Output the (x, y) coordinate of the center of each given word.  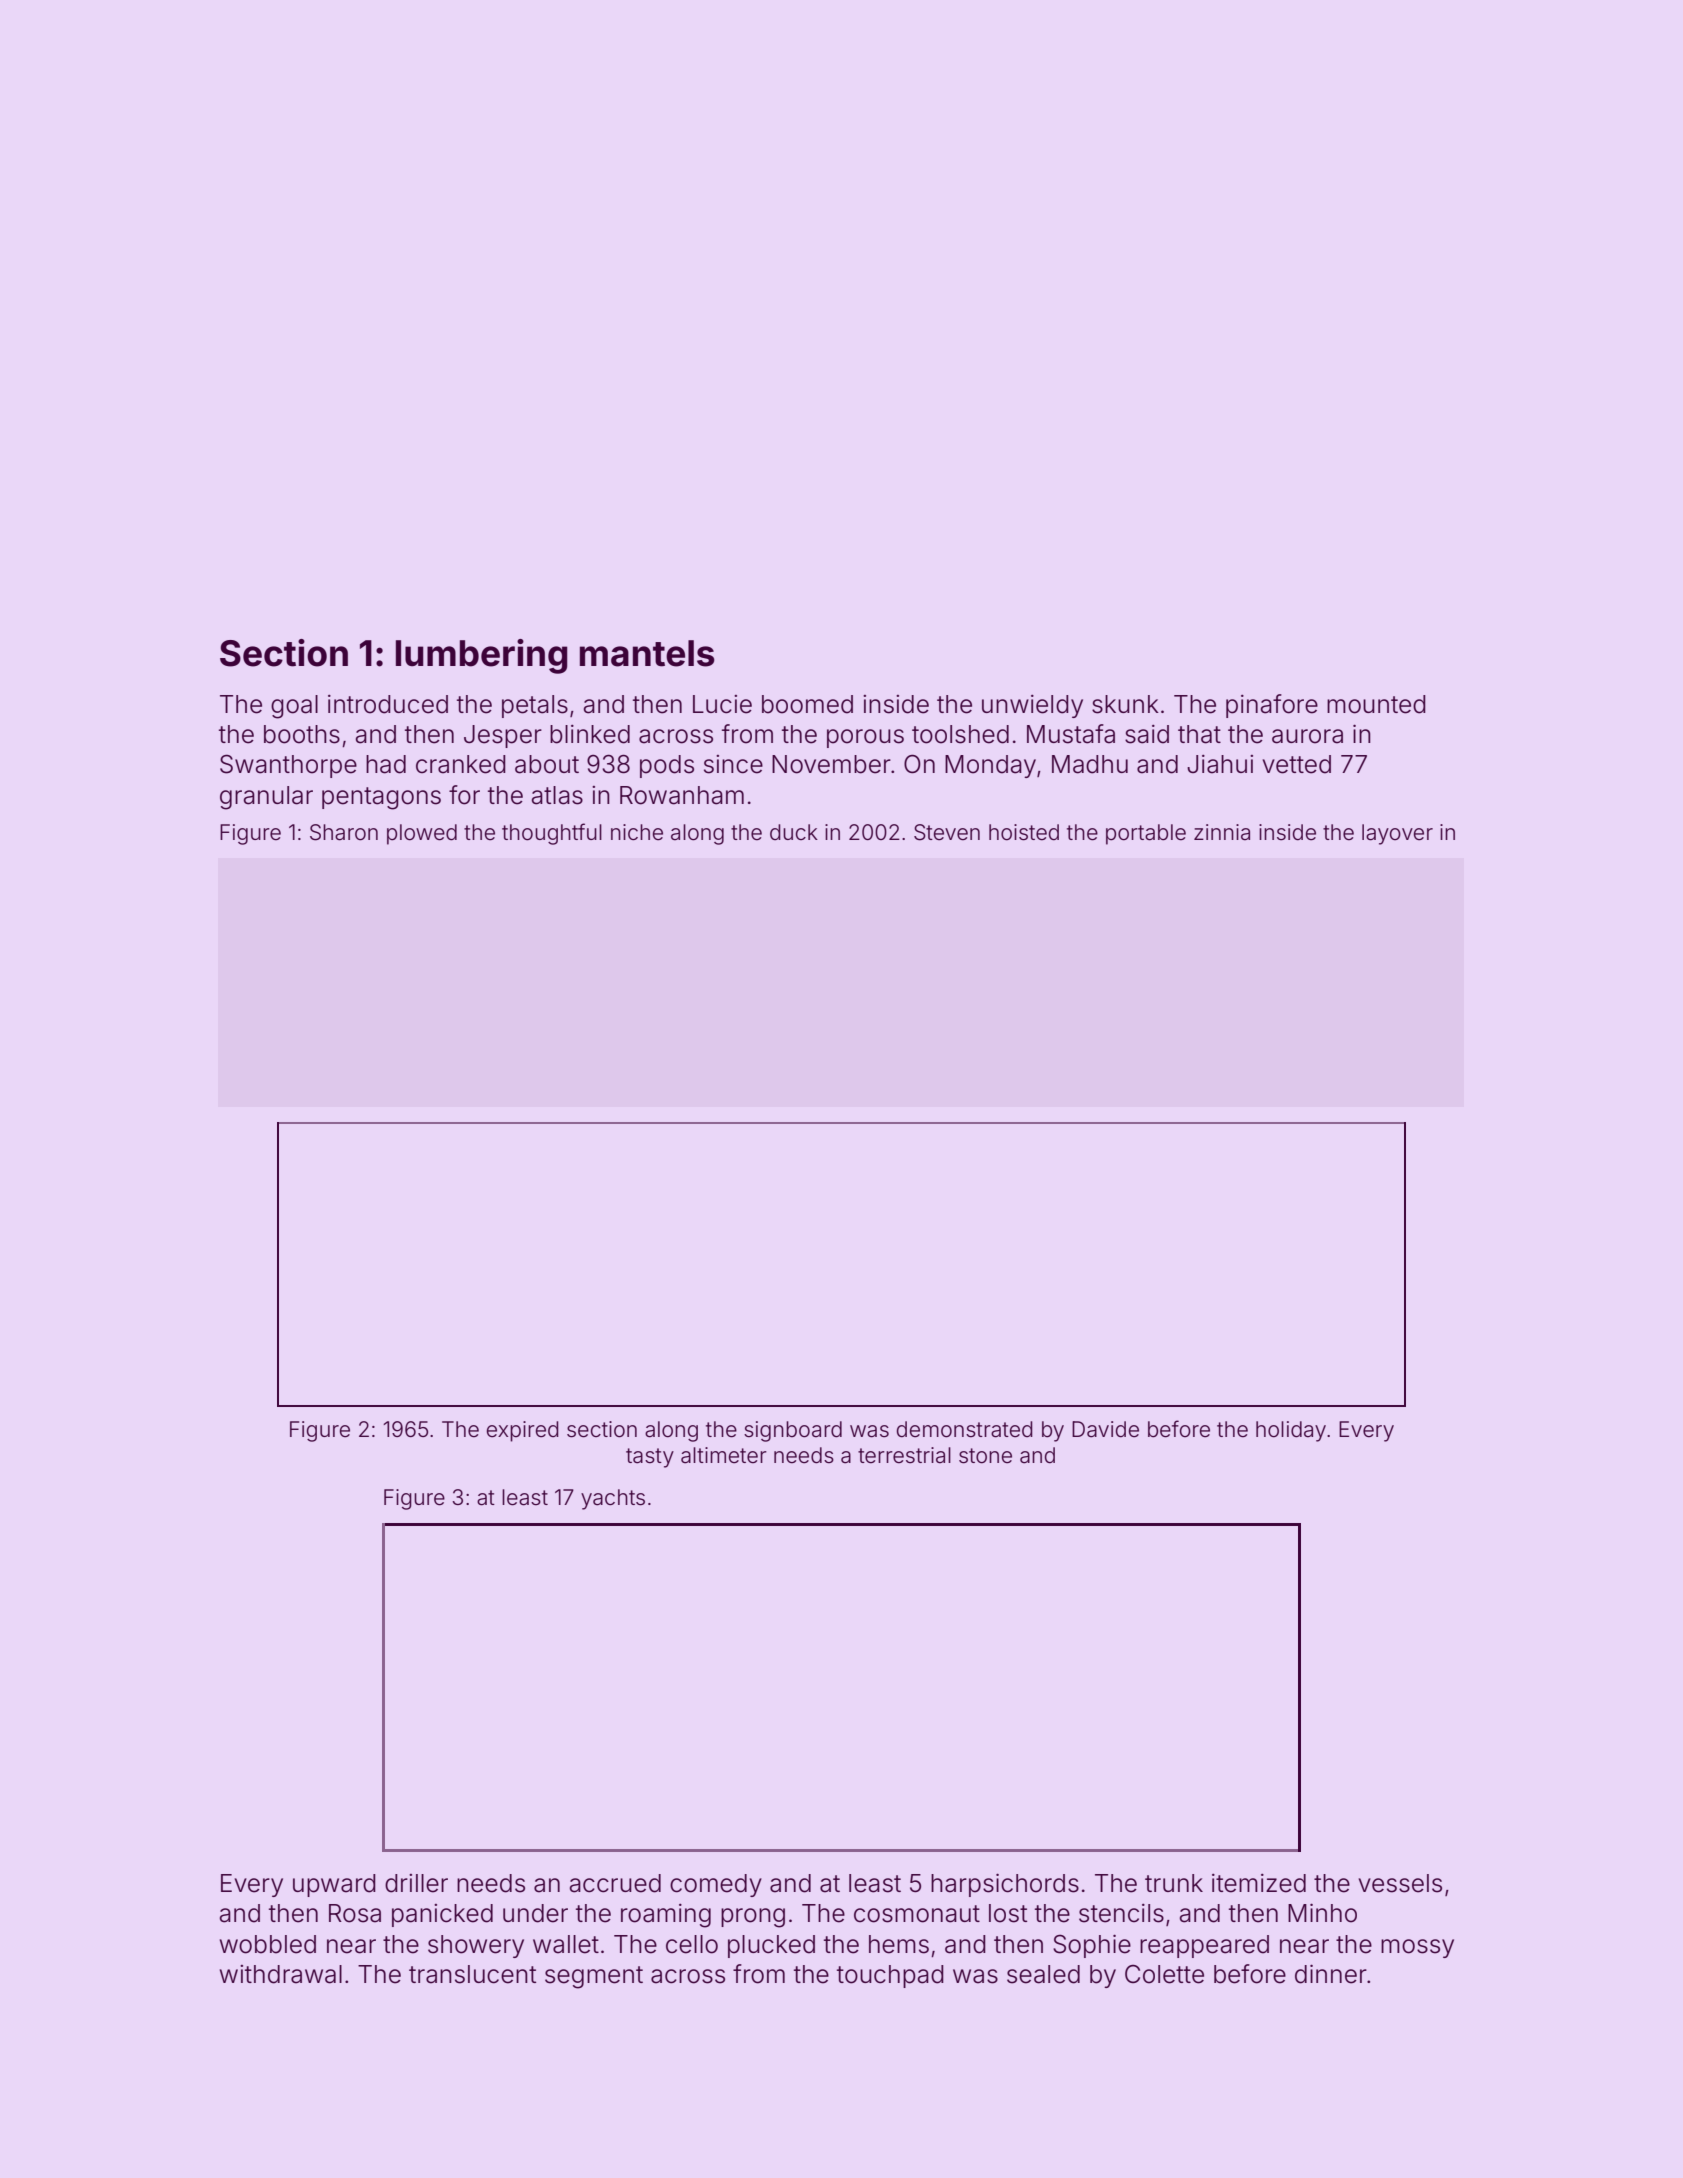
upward (334, 1885)
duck (794, 832)
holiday (1291, 1431)
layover (1397, 834)
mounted (1376, 704)
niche (637, 832)
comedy (716, 1885)
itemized (1259, 1883)
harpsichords (1005, 1885)
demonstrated (965, 1429)
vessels (1400, 1883)
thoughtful (552, 834)
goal (294, 707)
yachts (613, 1499)
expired (523, 1431)
